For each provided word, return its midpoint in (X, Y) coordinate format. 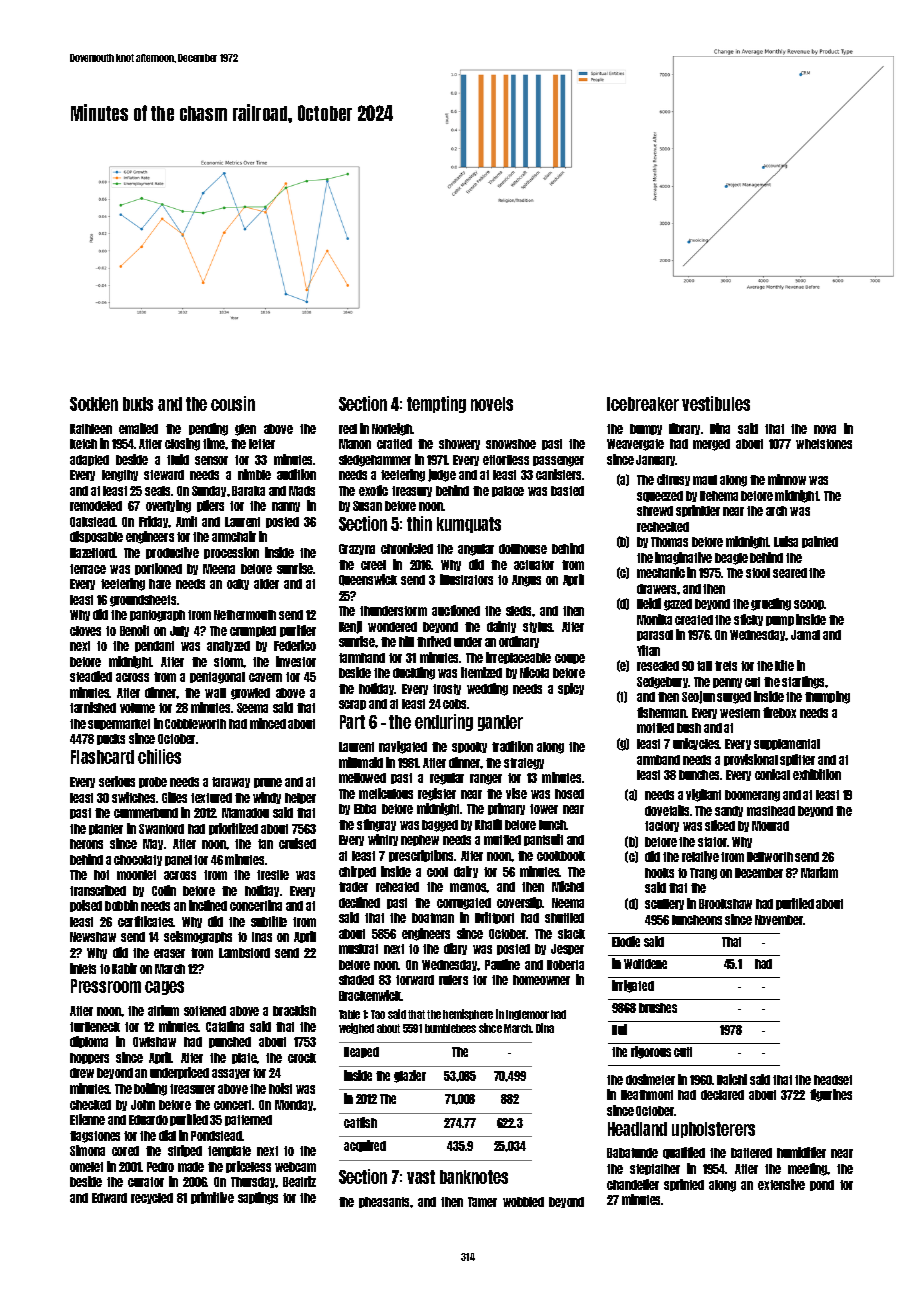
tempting (436, 404)
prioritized (233, 829)
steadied (91, 676)
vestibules (716, 403)
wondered (392, 627)
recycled (152, 1198)
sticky (748, 620)
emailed (138, 428)
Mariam (819, 872)
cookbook (561, 856)
